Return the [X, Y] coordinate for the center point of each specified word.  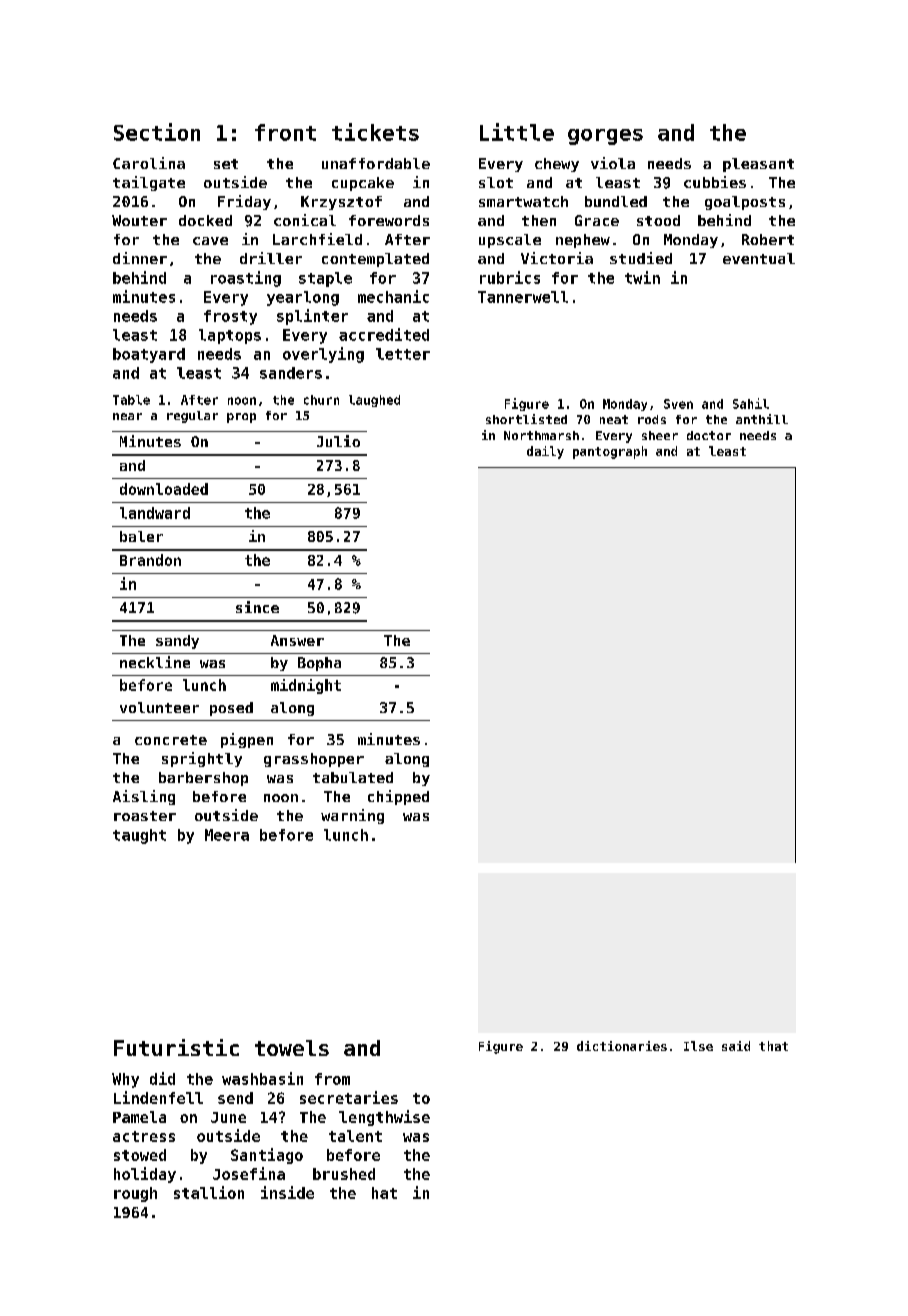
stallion [209, 1192]
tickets [375, 132]
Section [157, 132]
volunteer [159, 707]
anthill [762, 419]
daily [545, 452]
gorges [605, 137]
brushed [344, 1174]
